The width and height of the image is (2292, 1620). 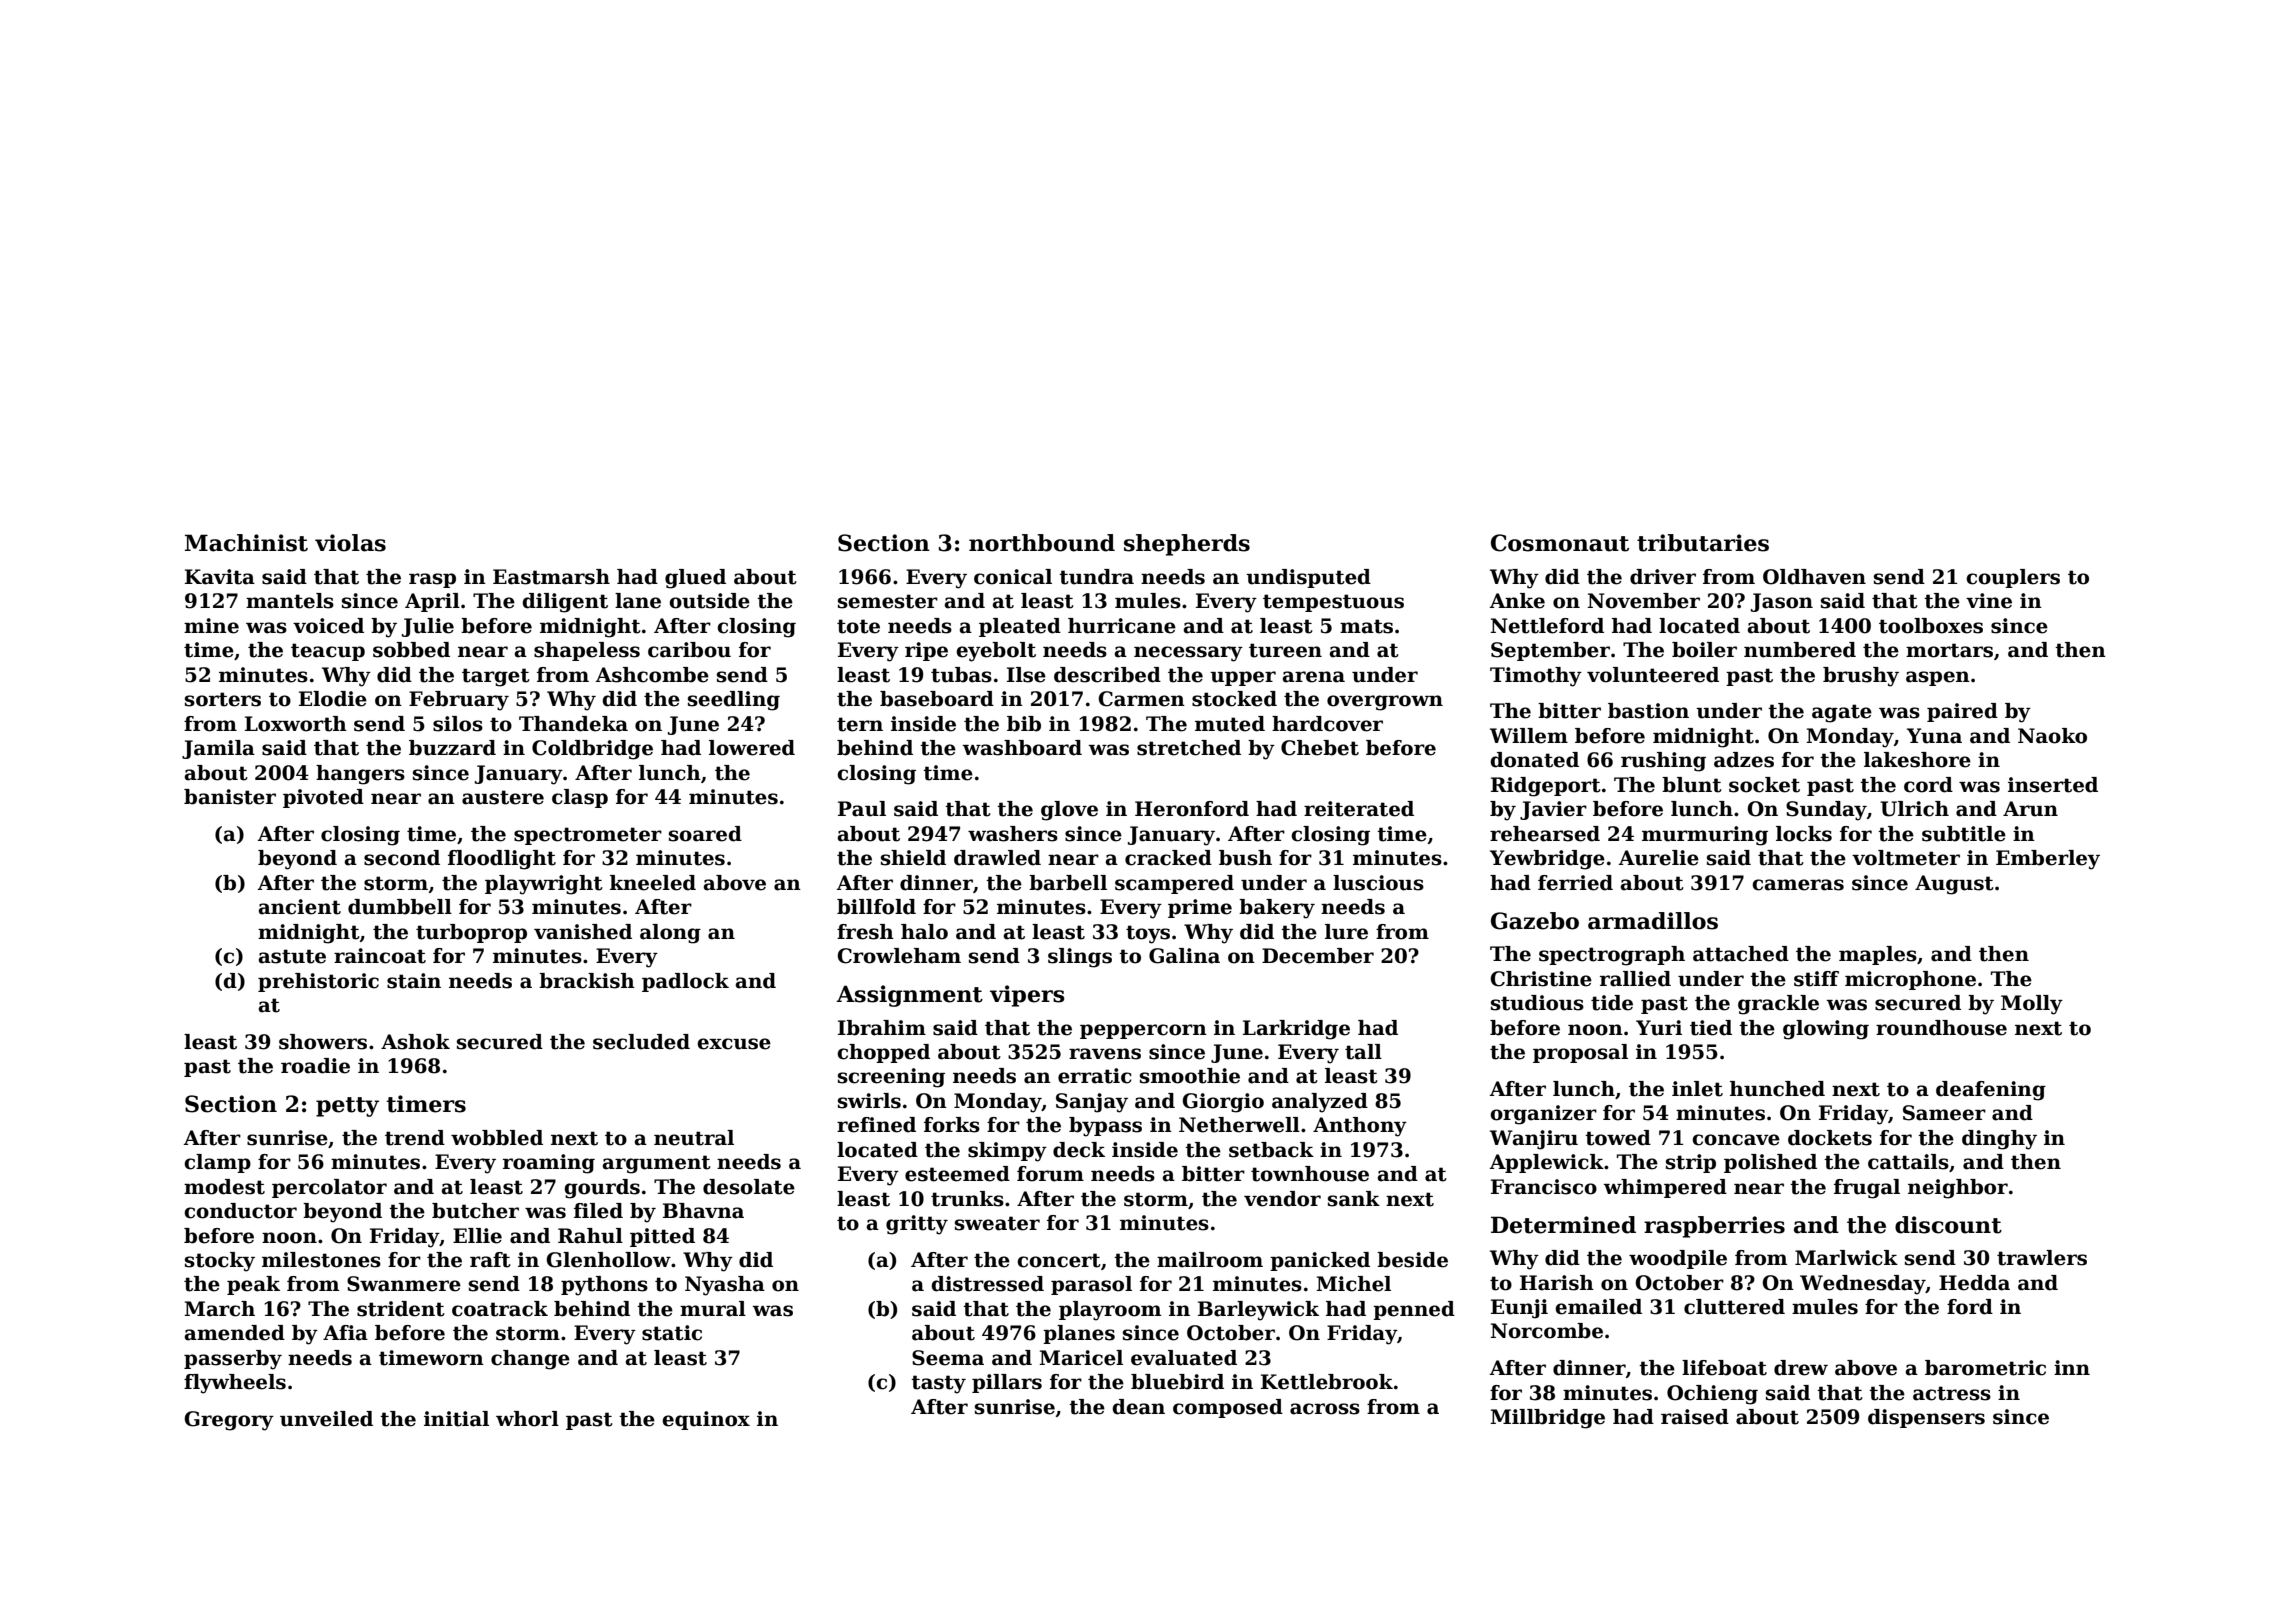 I want to click on Giorgio, so click(x=1223, y=1103).
